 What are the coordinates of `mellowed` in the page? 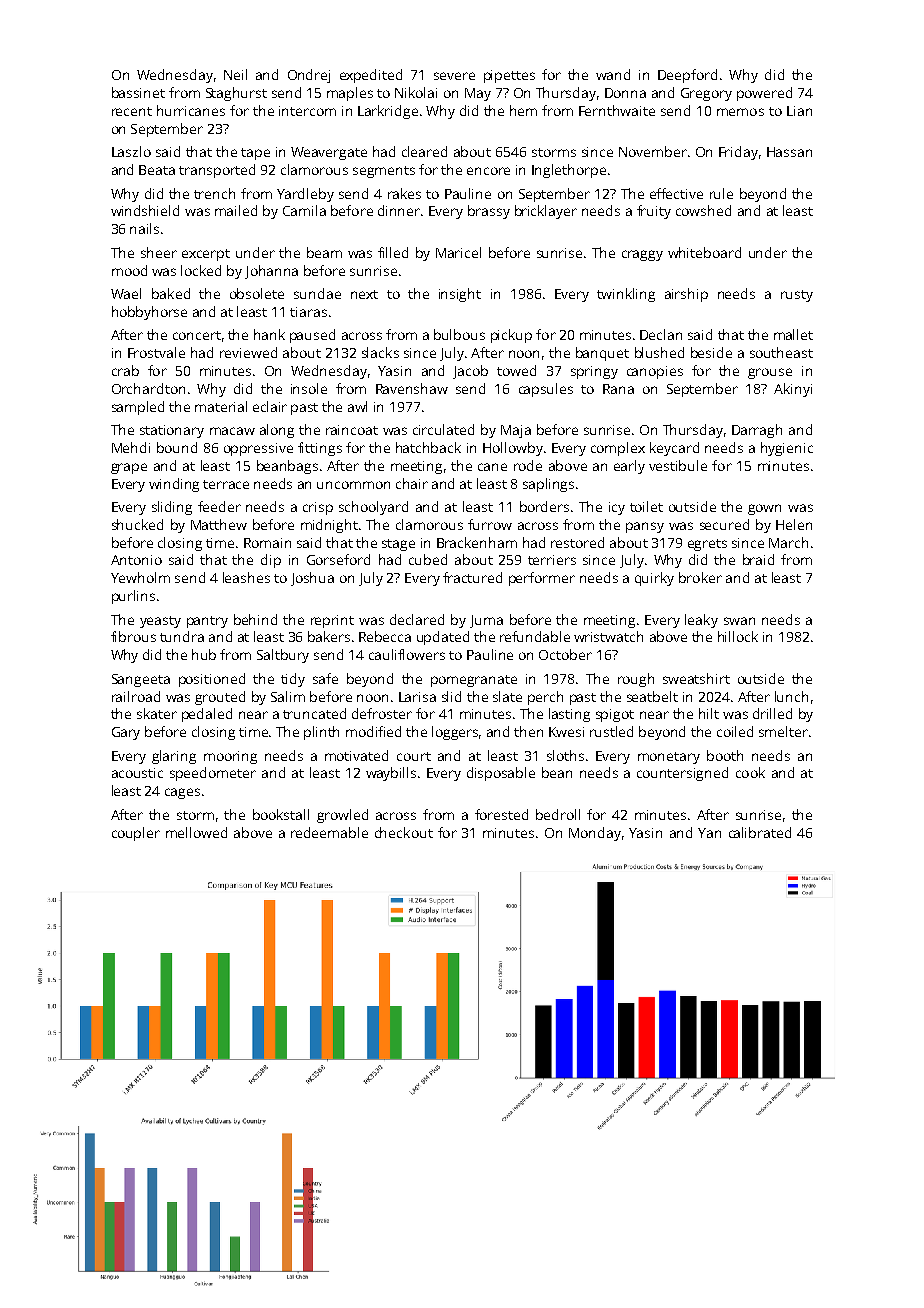 It's located at (196, 832).
